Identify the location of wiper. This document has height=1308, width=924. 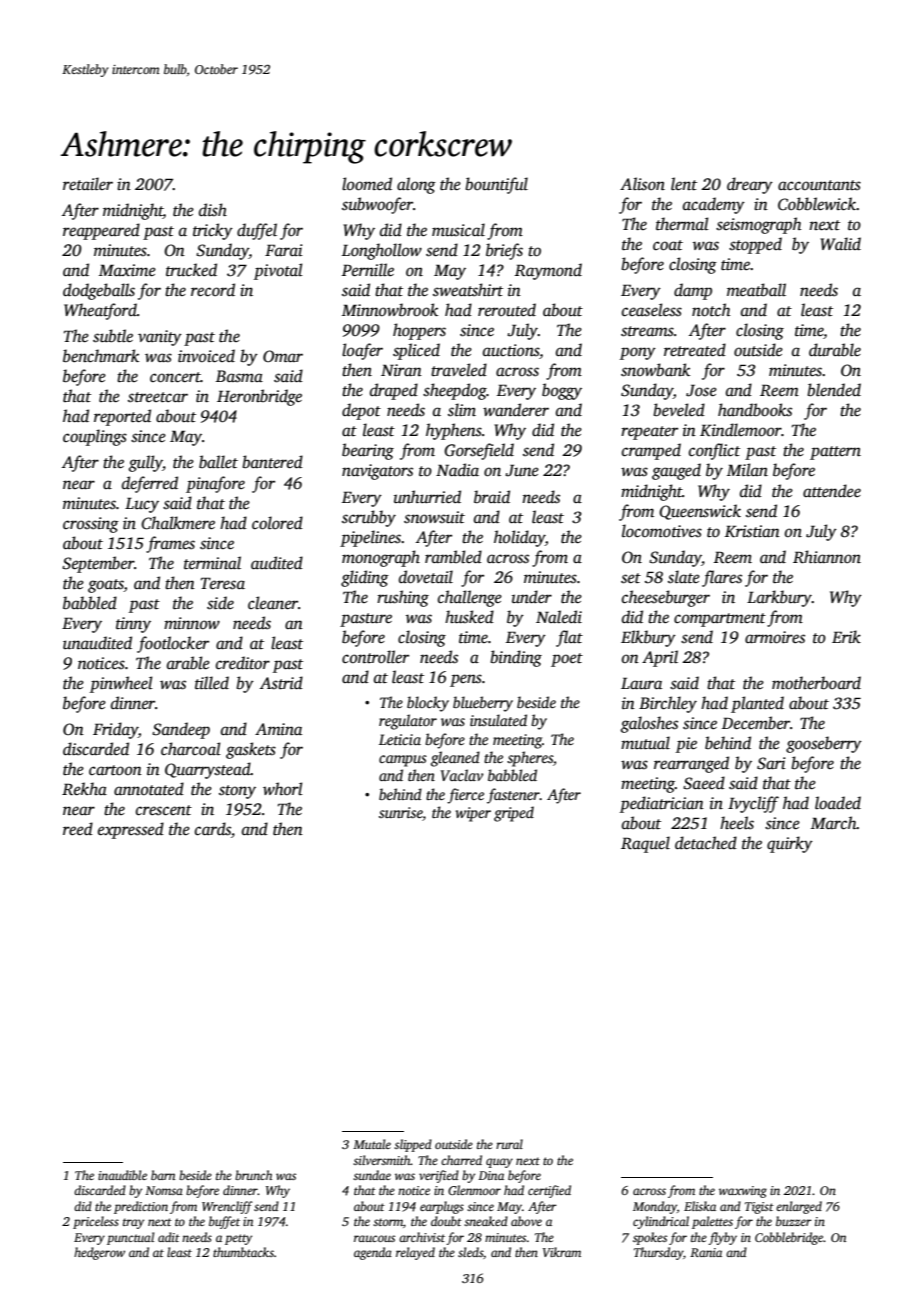
(473, 814).
